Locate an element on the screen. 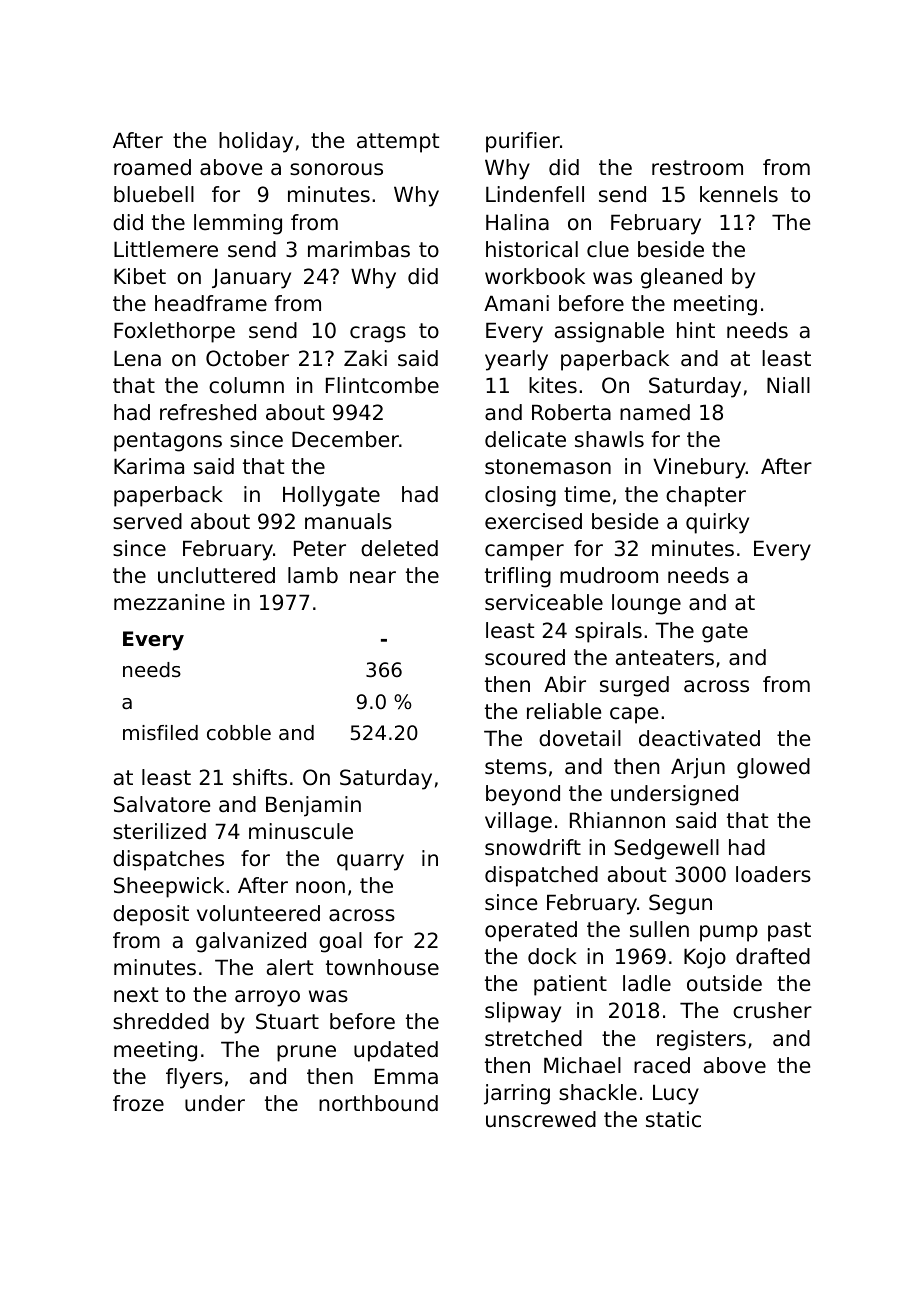 Image resolution: width=924 pixels, height=1311 pixels. unscrewed is located at coordinates (541, 1119).
